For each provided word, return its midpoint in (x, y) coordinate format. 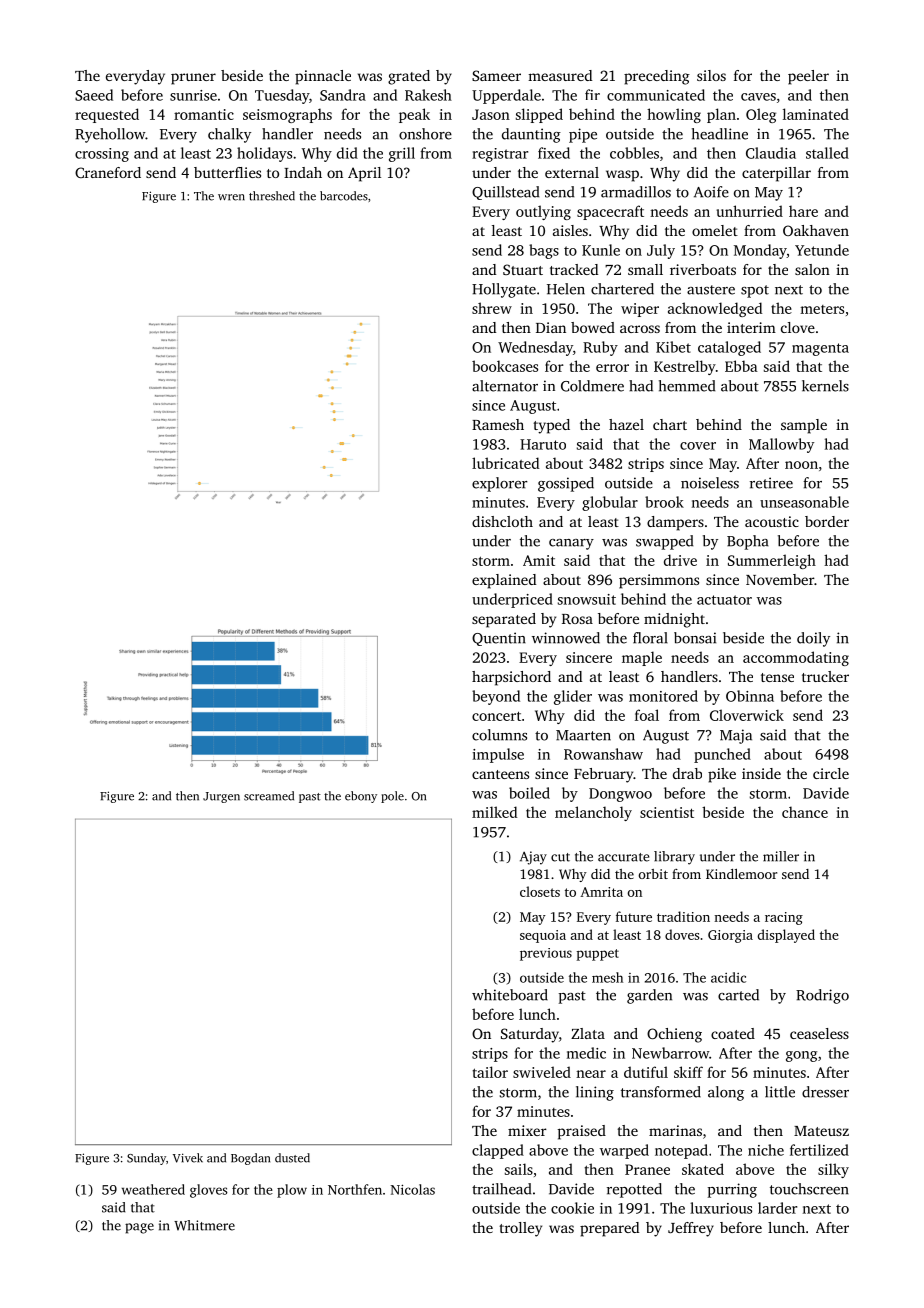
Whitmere (204, 1225)
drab (687, 773)
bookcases (505, 366)
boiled (529, 793)
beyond (496, 697)
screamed (269, 796)
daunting (531, 135)
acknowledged (715, 309)
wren (231, 197)
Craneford (108, 172)
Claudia (771, 153)
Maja (736, 736)
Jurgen (221, 797)
